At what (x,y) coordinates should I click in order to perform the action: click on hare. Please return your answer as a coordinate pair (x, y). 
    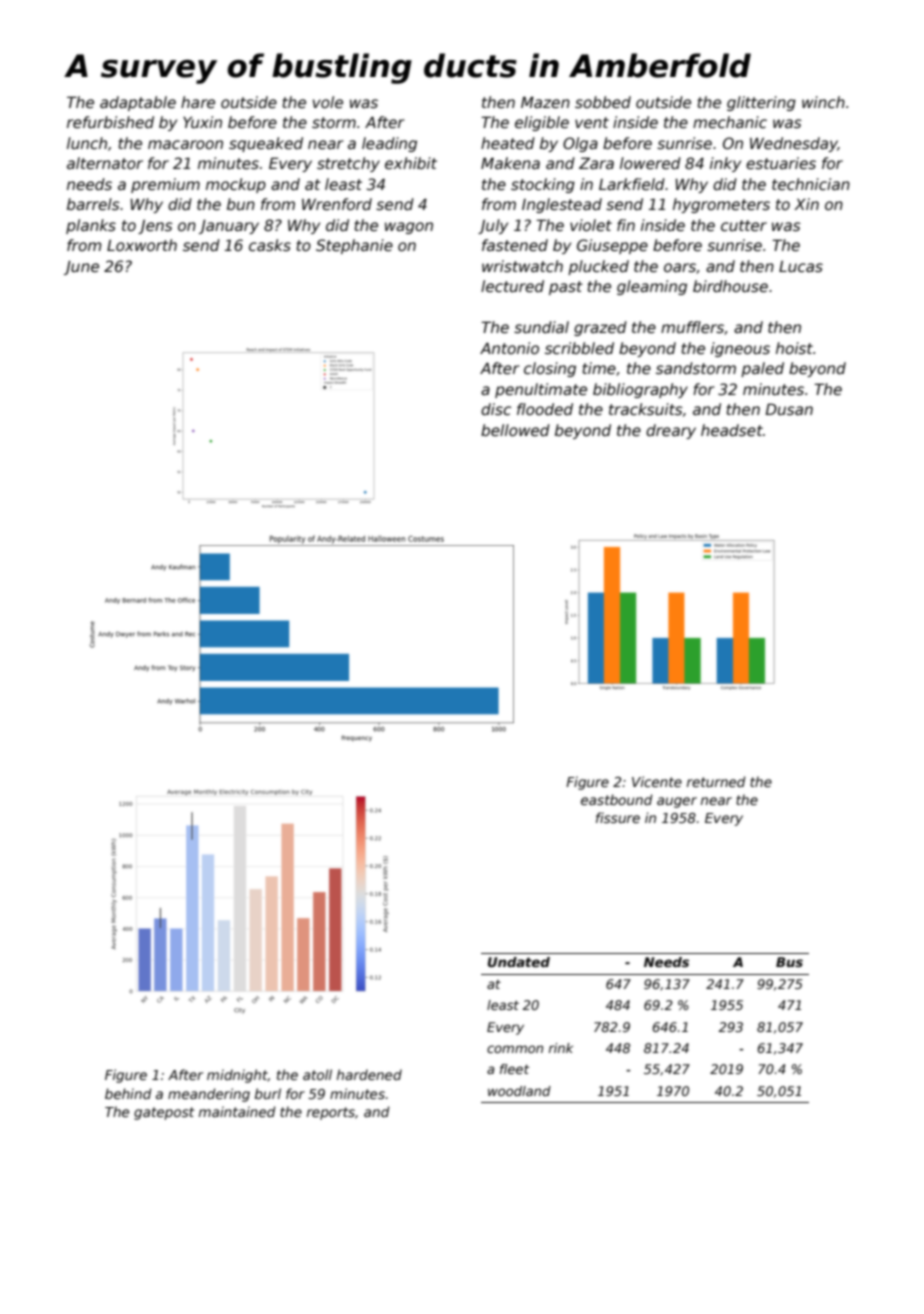
    Looking at the image, I should click on (198, 102).
